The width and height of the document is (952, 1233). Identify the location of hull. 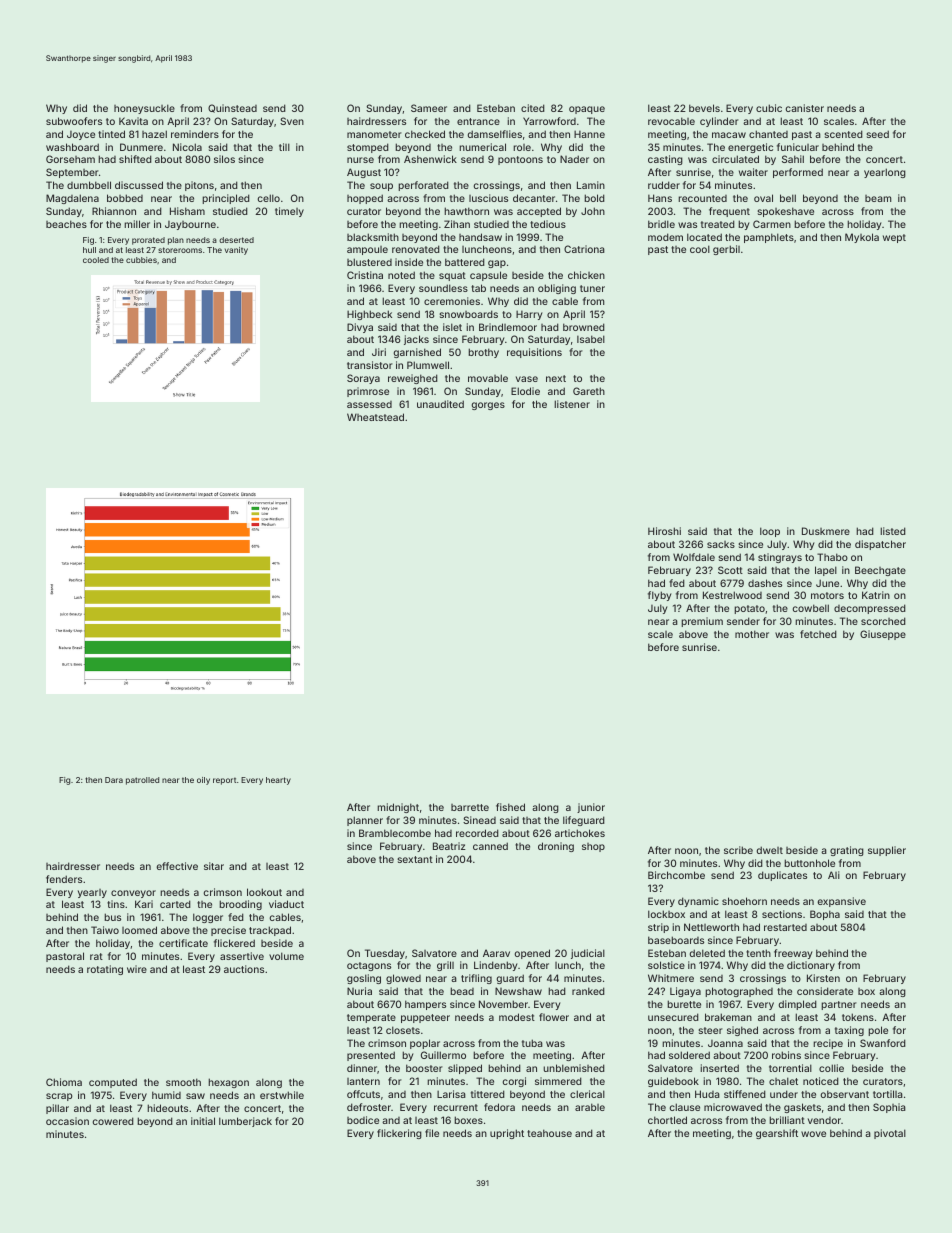
(89, 250).
